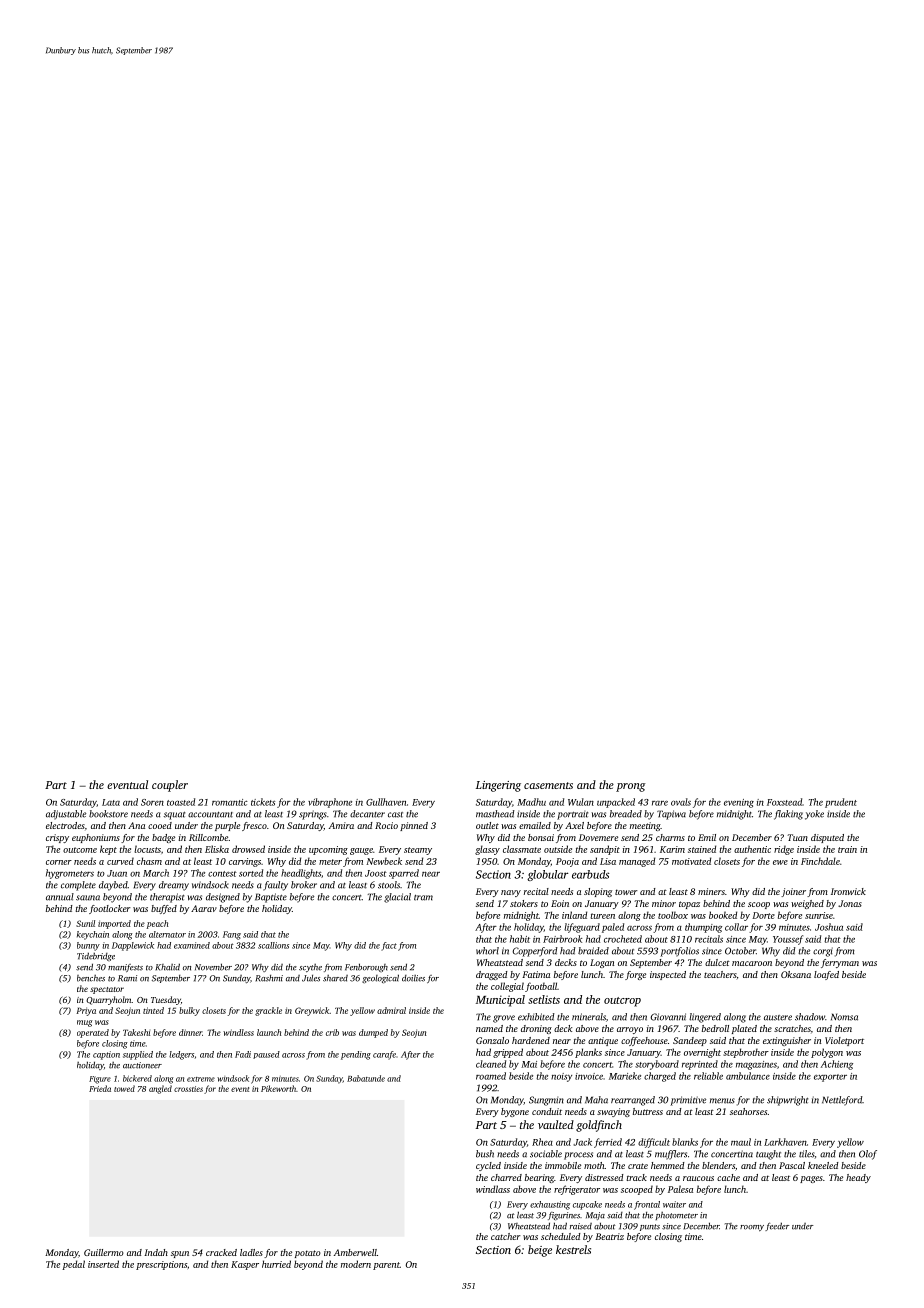 The height and width of the screenshot is (1308, 924). I want to click on Jack, so click(582, 1142).
